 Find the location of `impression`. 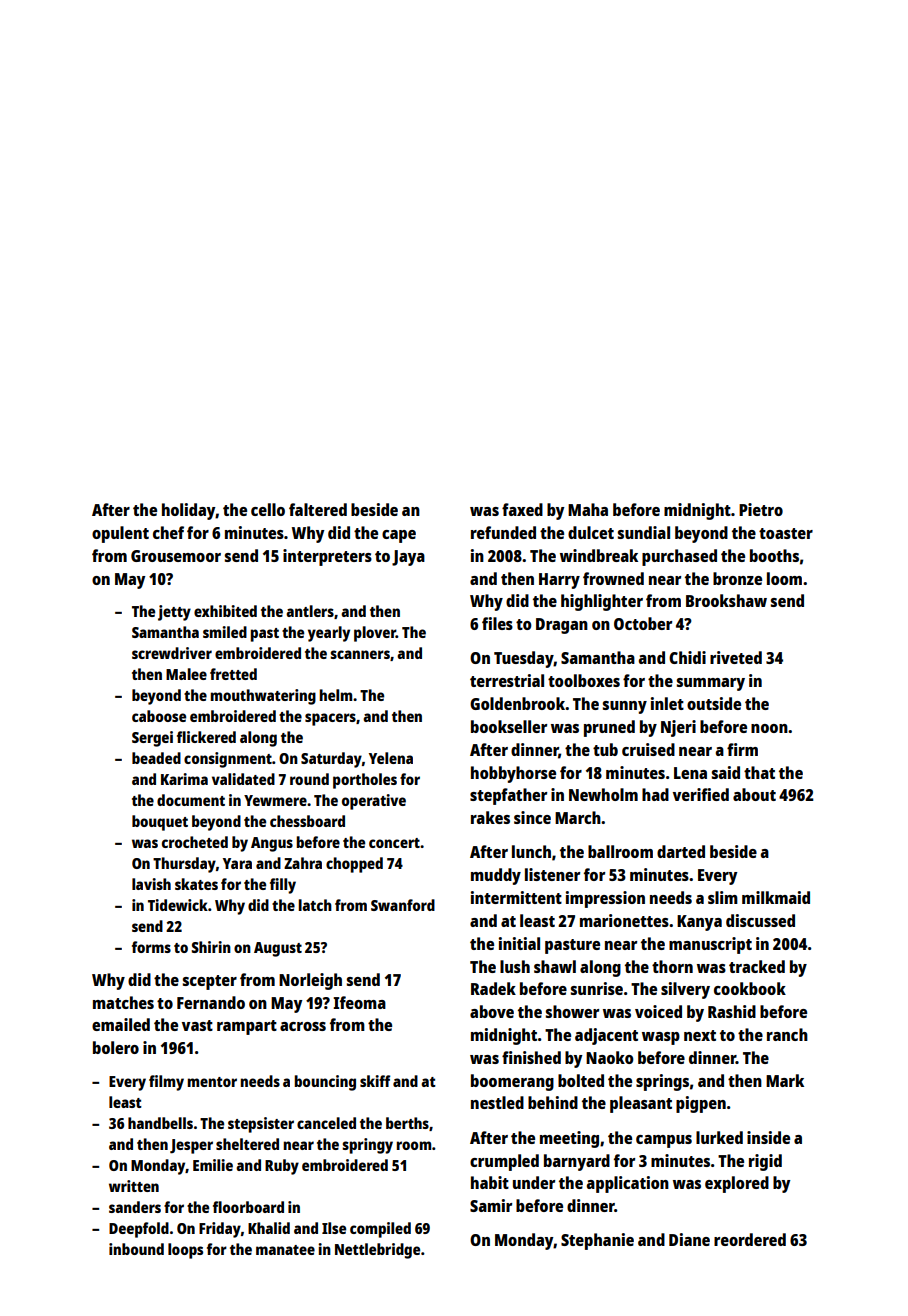

impression is located at coordinates (605, 899).
